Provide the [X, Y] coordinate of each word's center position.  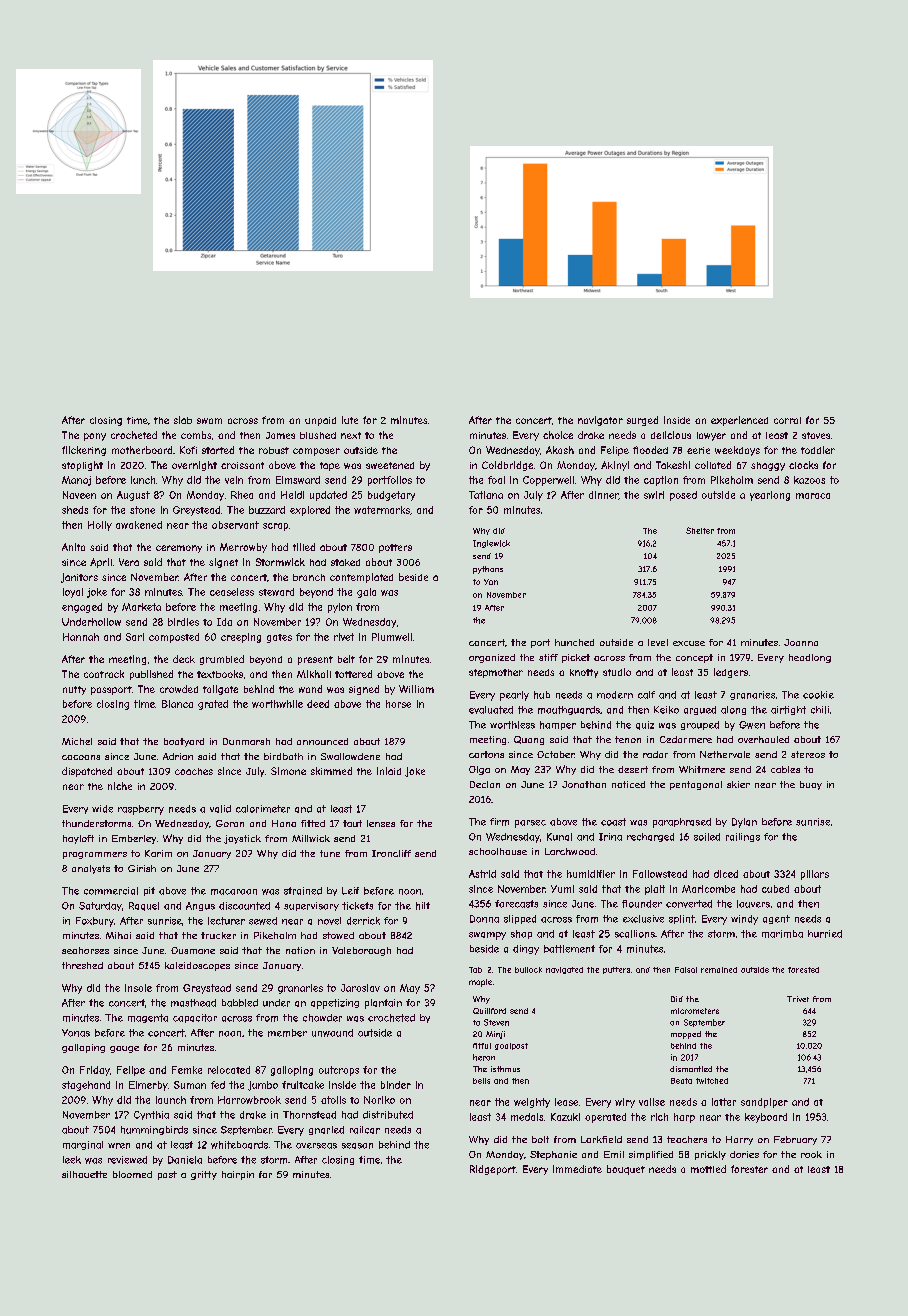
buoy [811, 785]
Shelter [700, 530]
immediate [577, 1169]
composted [174, 638]
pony [95, 437]
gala [366, 593]
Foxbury [95, 922]
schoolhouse [498, 851]
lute [350, 420]
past [167, 1175]
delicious [671, 435]
